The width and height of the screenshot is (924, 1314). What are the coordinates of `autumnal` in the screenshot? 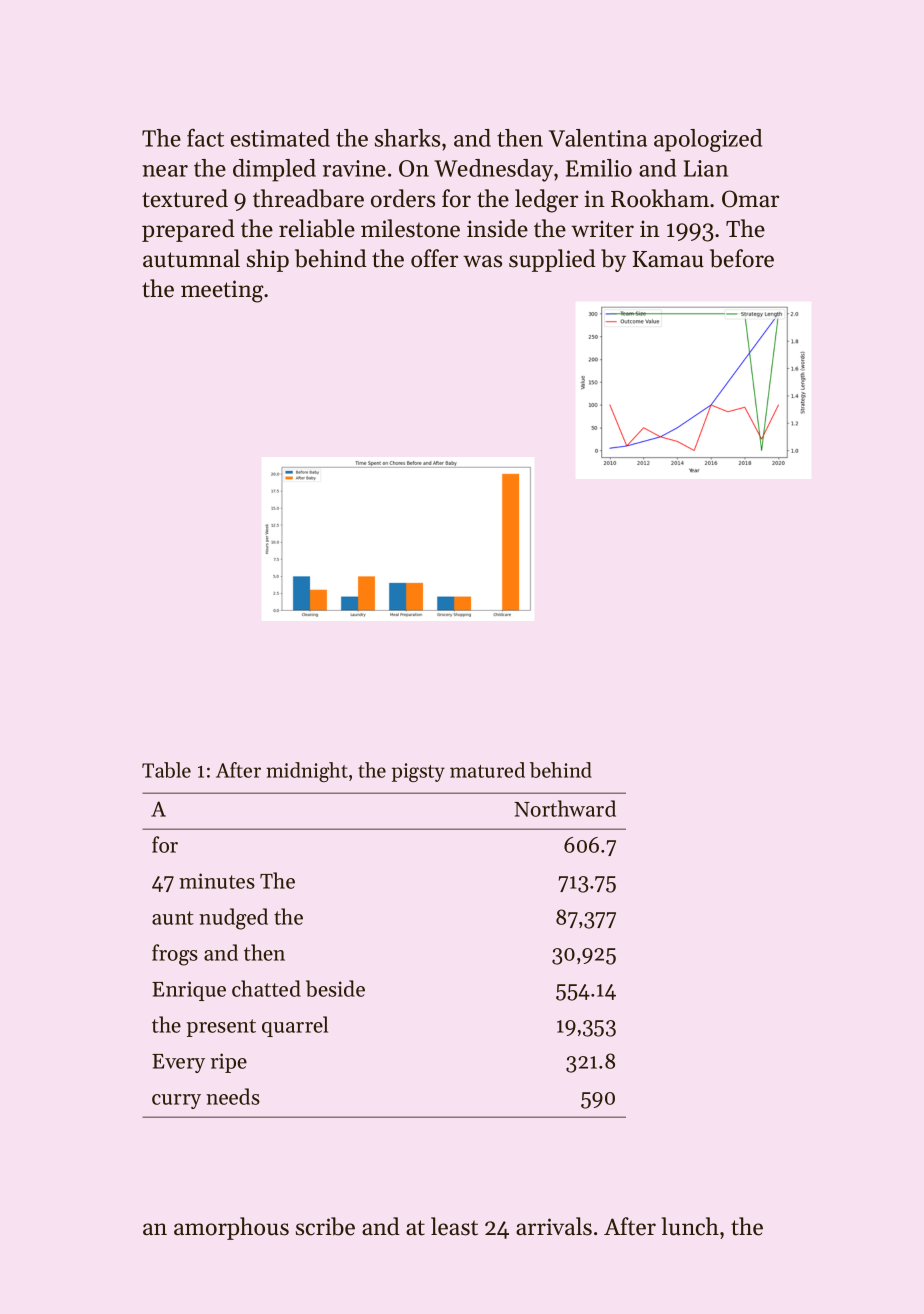 It's located at (191, 258).
